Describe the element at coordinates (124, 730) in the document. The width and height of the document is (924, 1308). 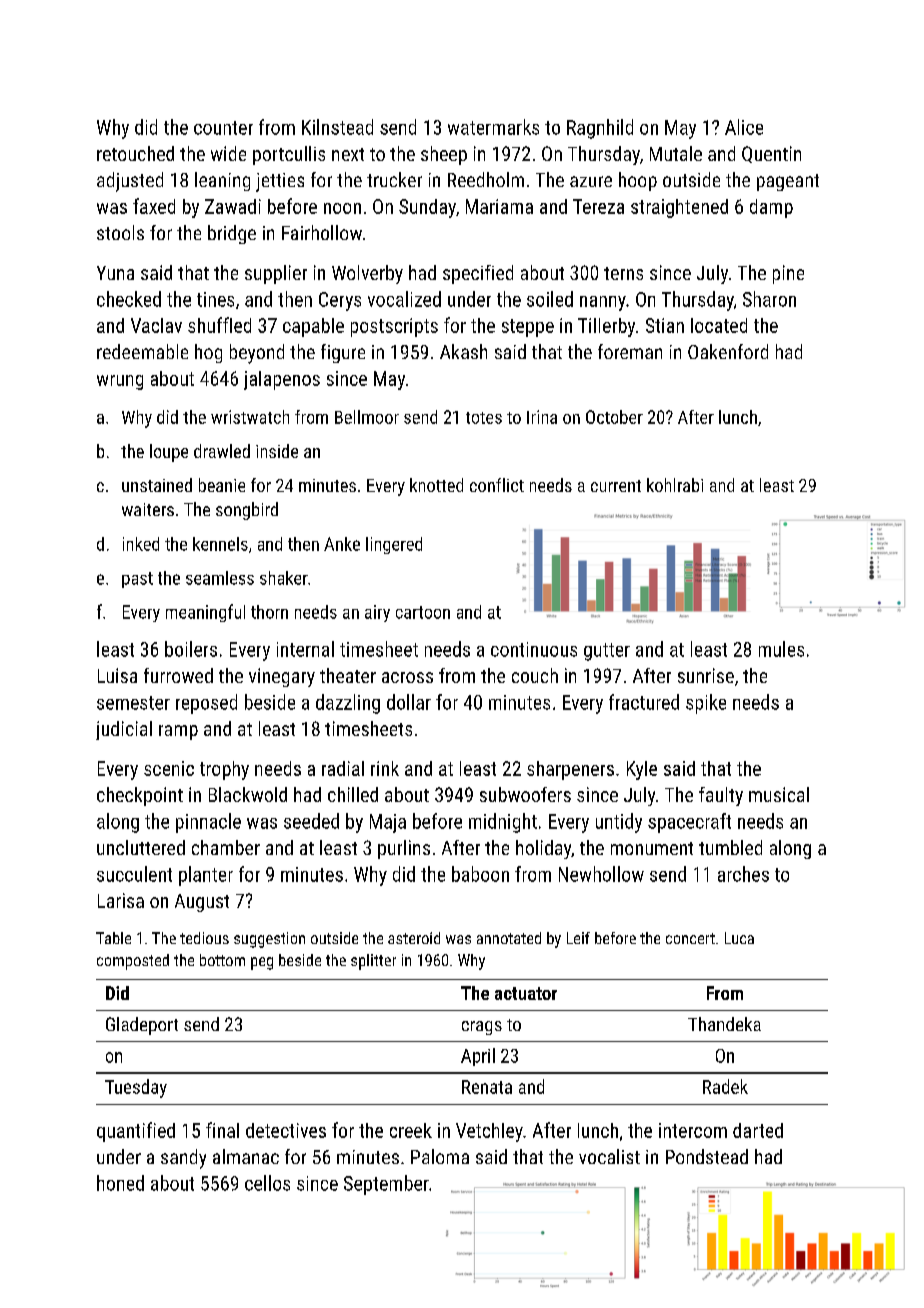
I see `judicial` at that location.
